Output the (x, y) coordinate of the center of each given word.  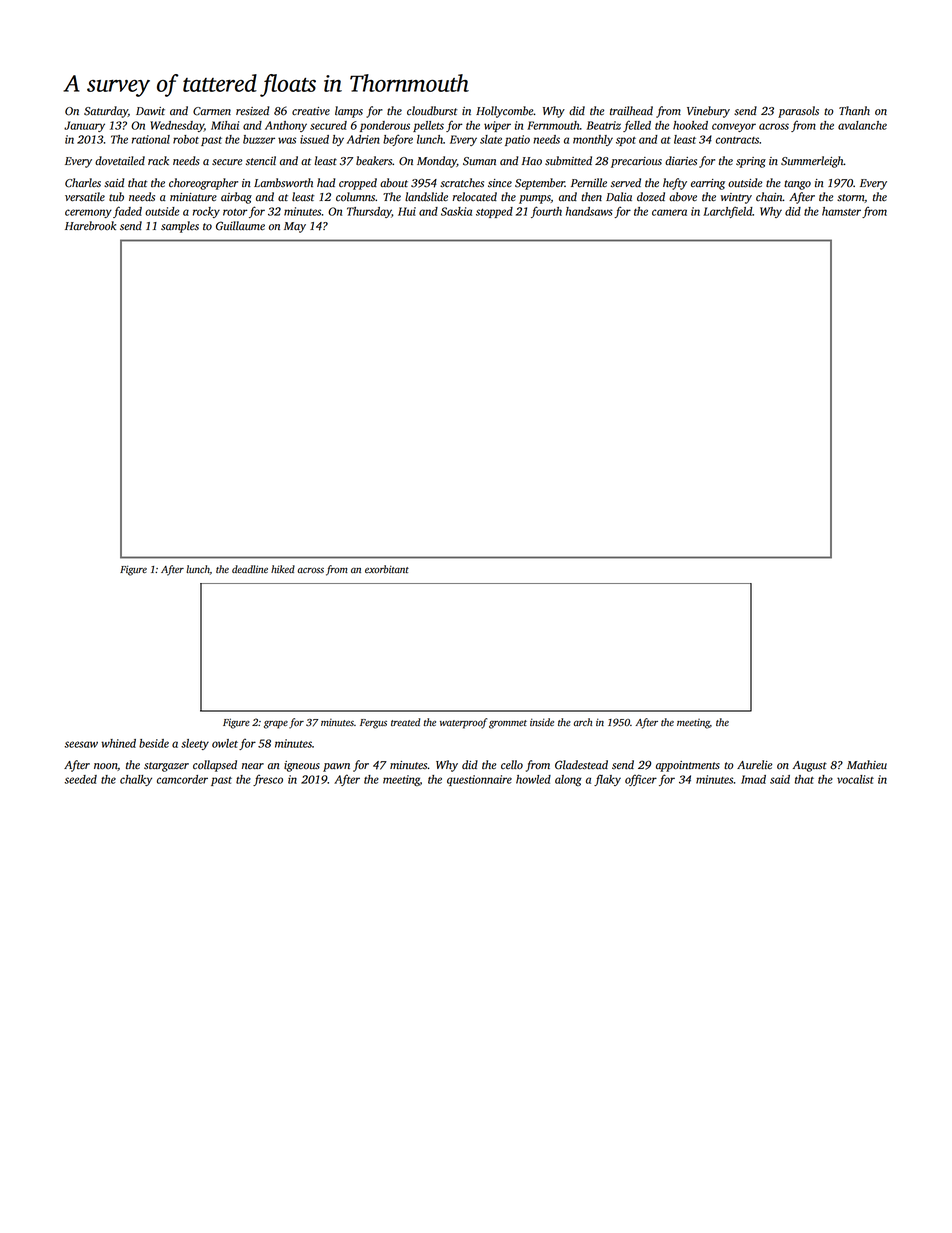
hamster (841, 211)
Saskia (456, 211)
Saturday (106, 112)
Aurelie (754, 765)
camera (669, 212)
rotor (235, 212)
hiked (283, 569)
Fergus (373, 724)
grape (276, 724)
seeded (80, 779)
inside (542, 722)
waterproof (463, 723)
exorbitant (387, 569)
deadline (250, 569)
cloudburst (432, 111)
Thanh (854, 110)
